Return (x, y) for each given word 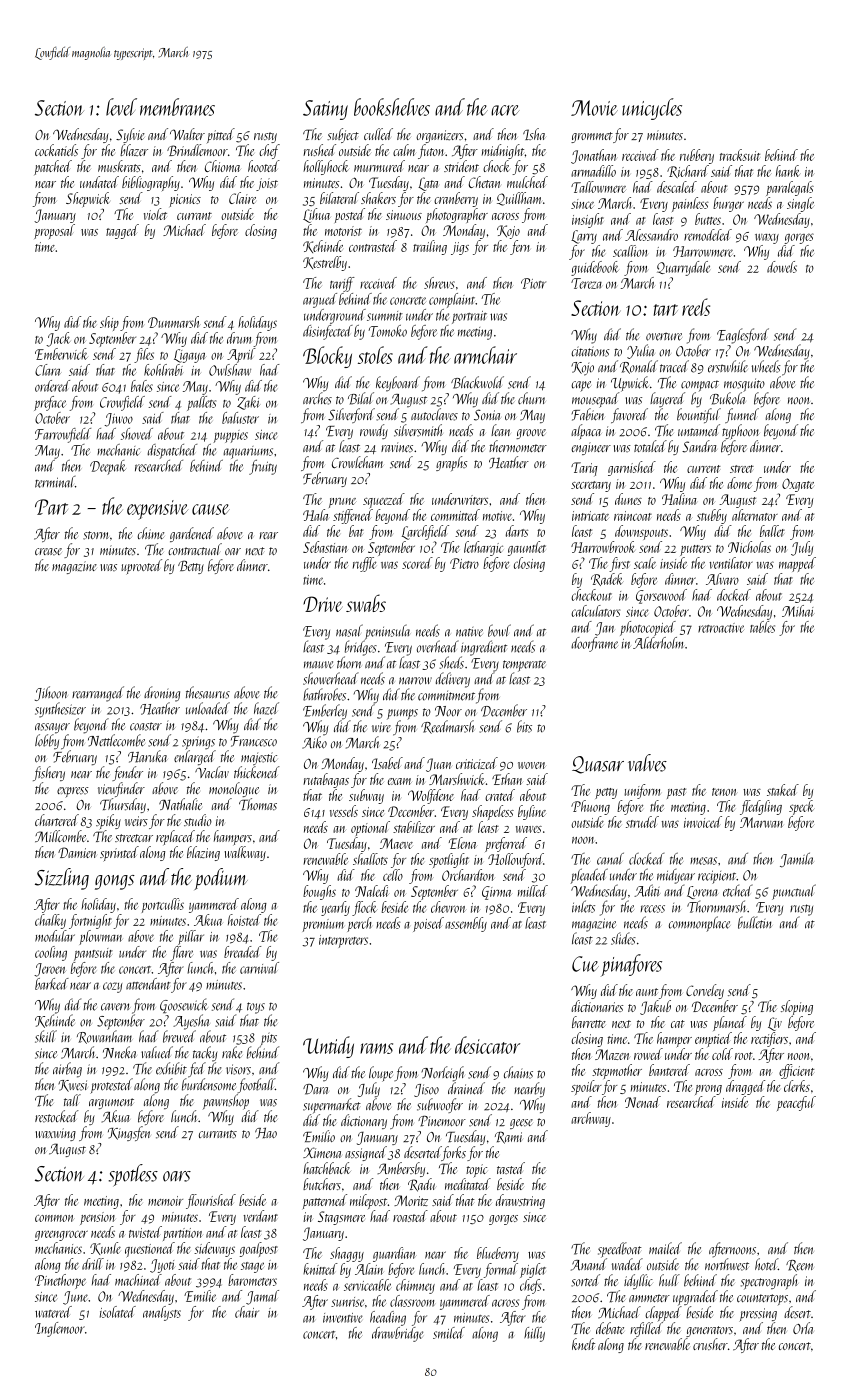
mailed (665, 1248)
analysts (162, 1313)
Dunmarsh (174, 322)
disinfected (328, 332)
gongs (115, 882)
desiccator (487, 1045)
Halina (679, 499)
